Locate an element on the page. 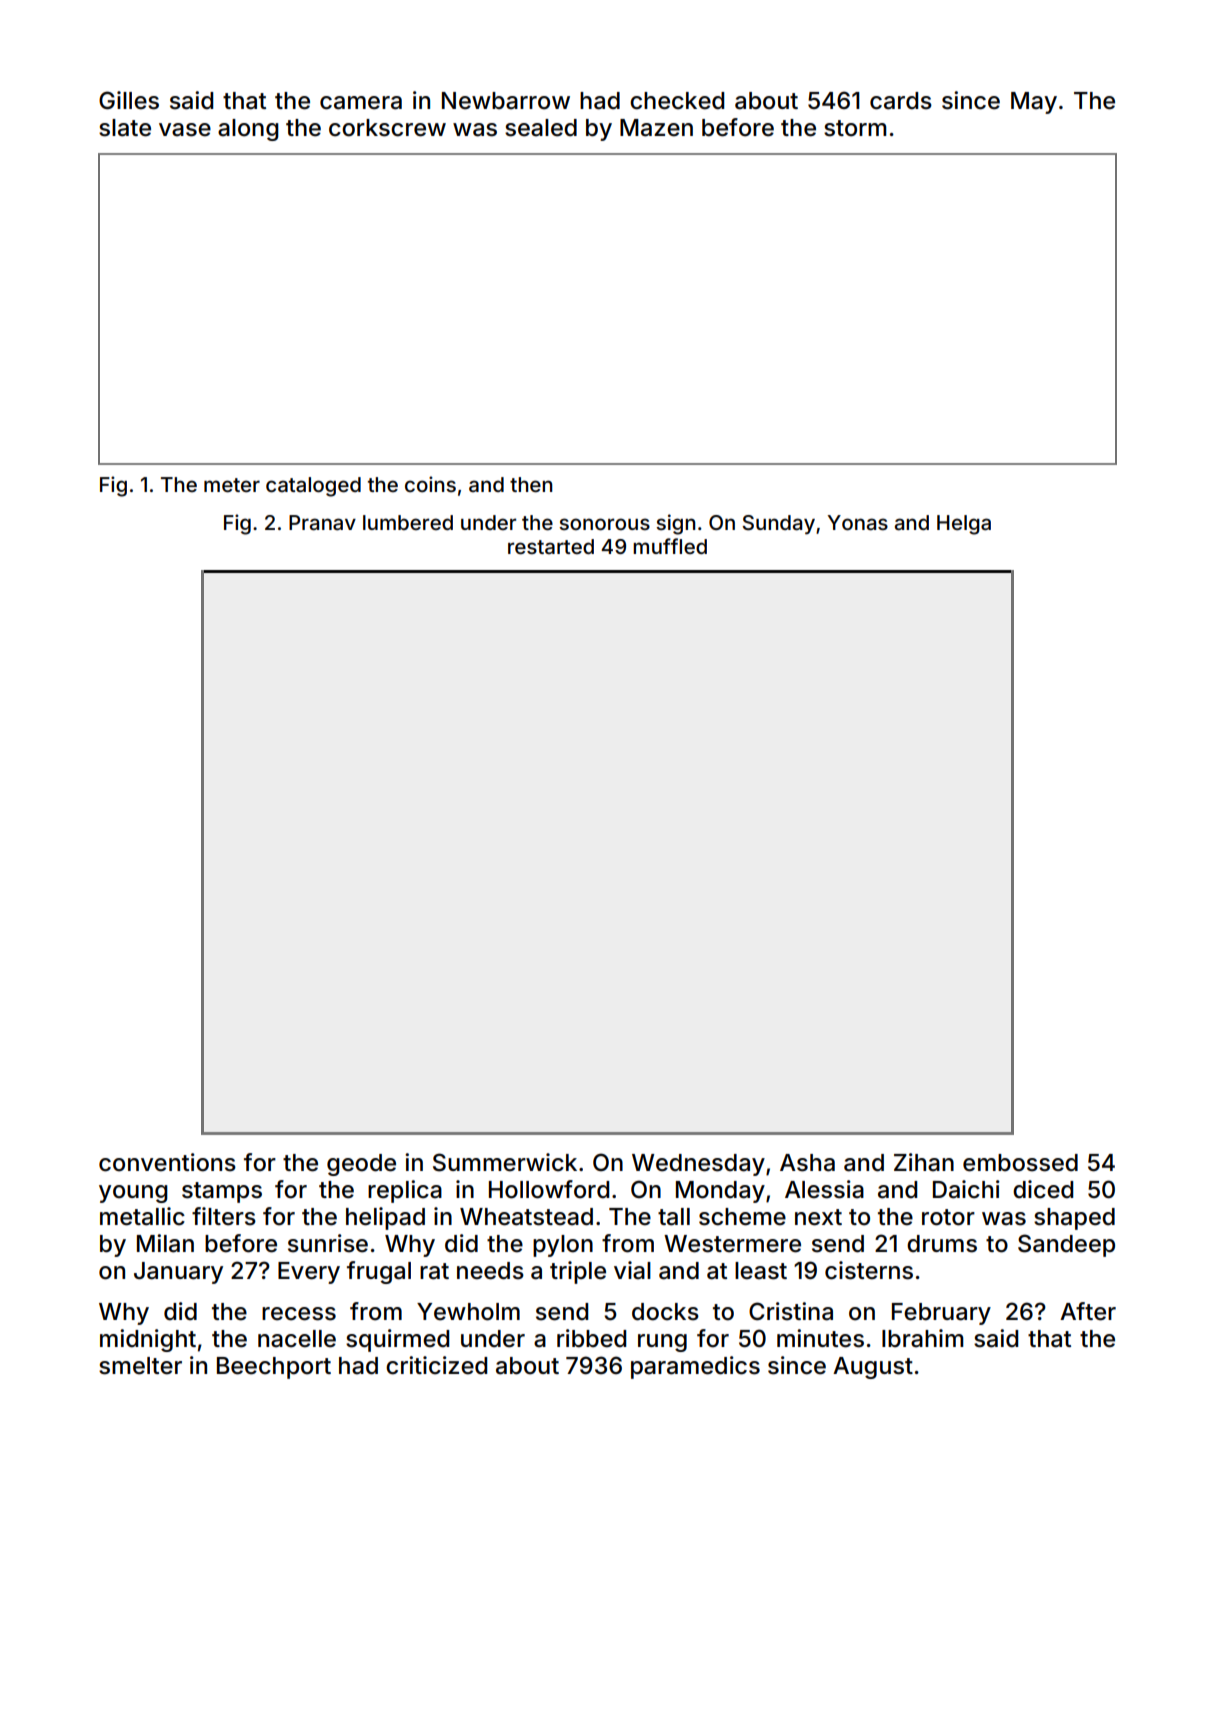  then is located at coordinates (531, 484).
